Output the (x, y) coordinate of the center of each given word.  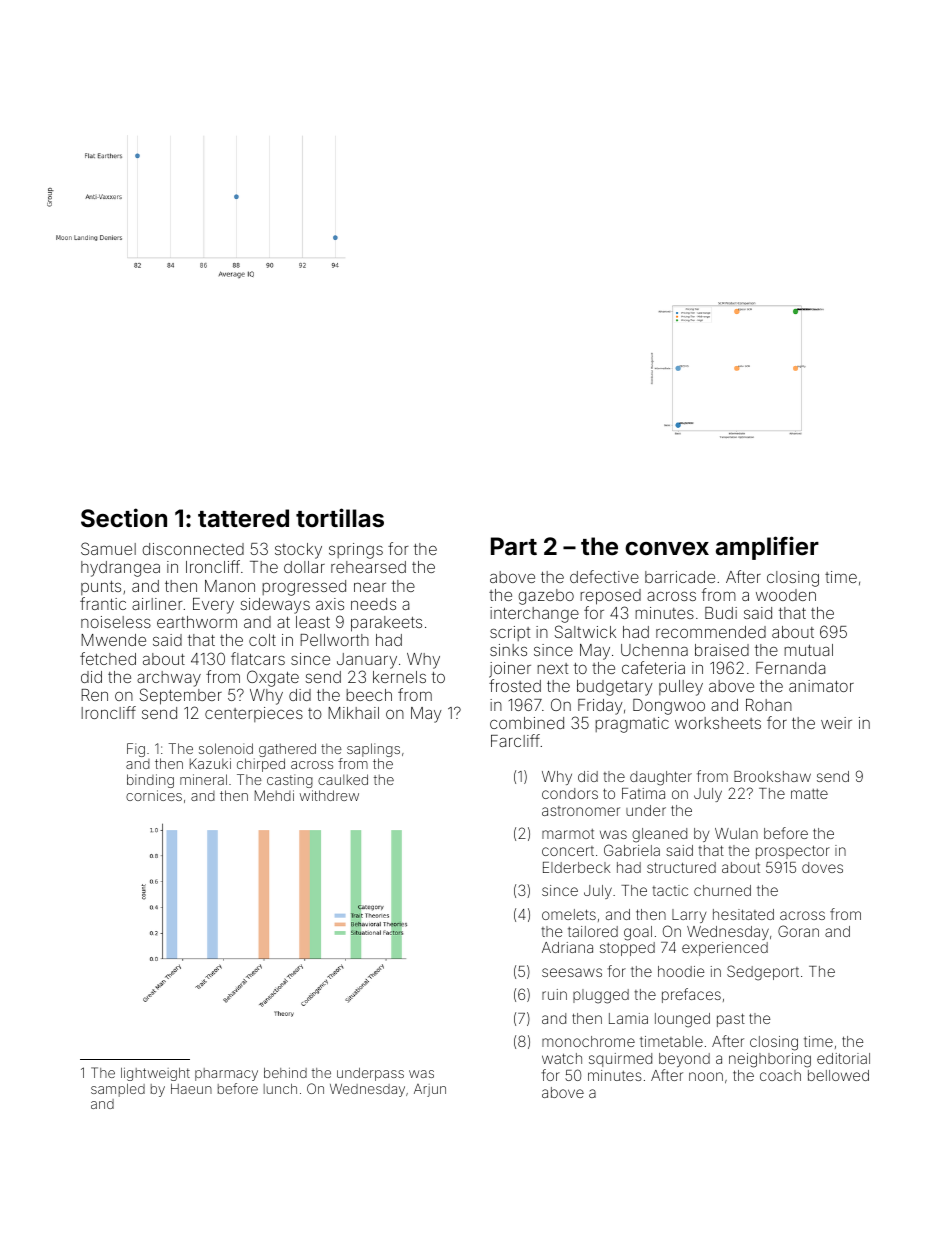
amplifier (767, 548)
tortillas (340, 518)
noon (706, 1076)
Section (124, 518)
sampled (118, 1090)
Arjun (430, 1090)
